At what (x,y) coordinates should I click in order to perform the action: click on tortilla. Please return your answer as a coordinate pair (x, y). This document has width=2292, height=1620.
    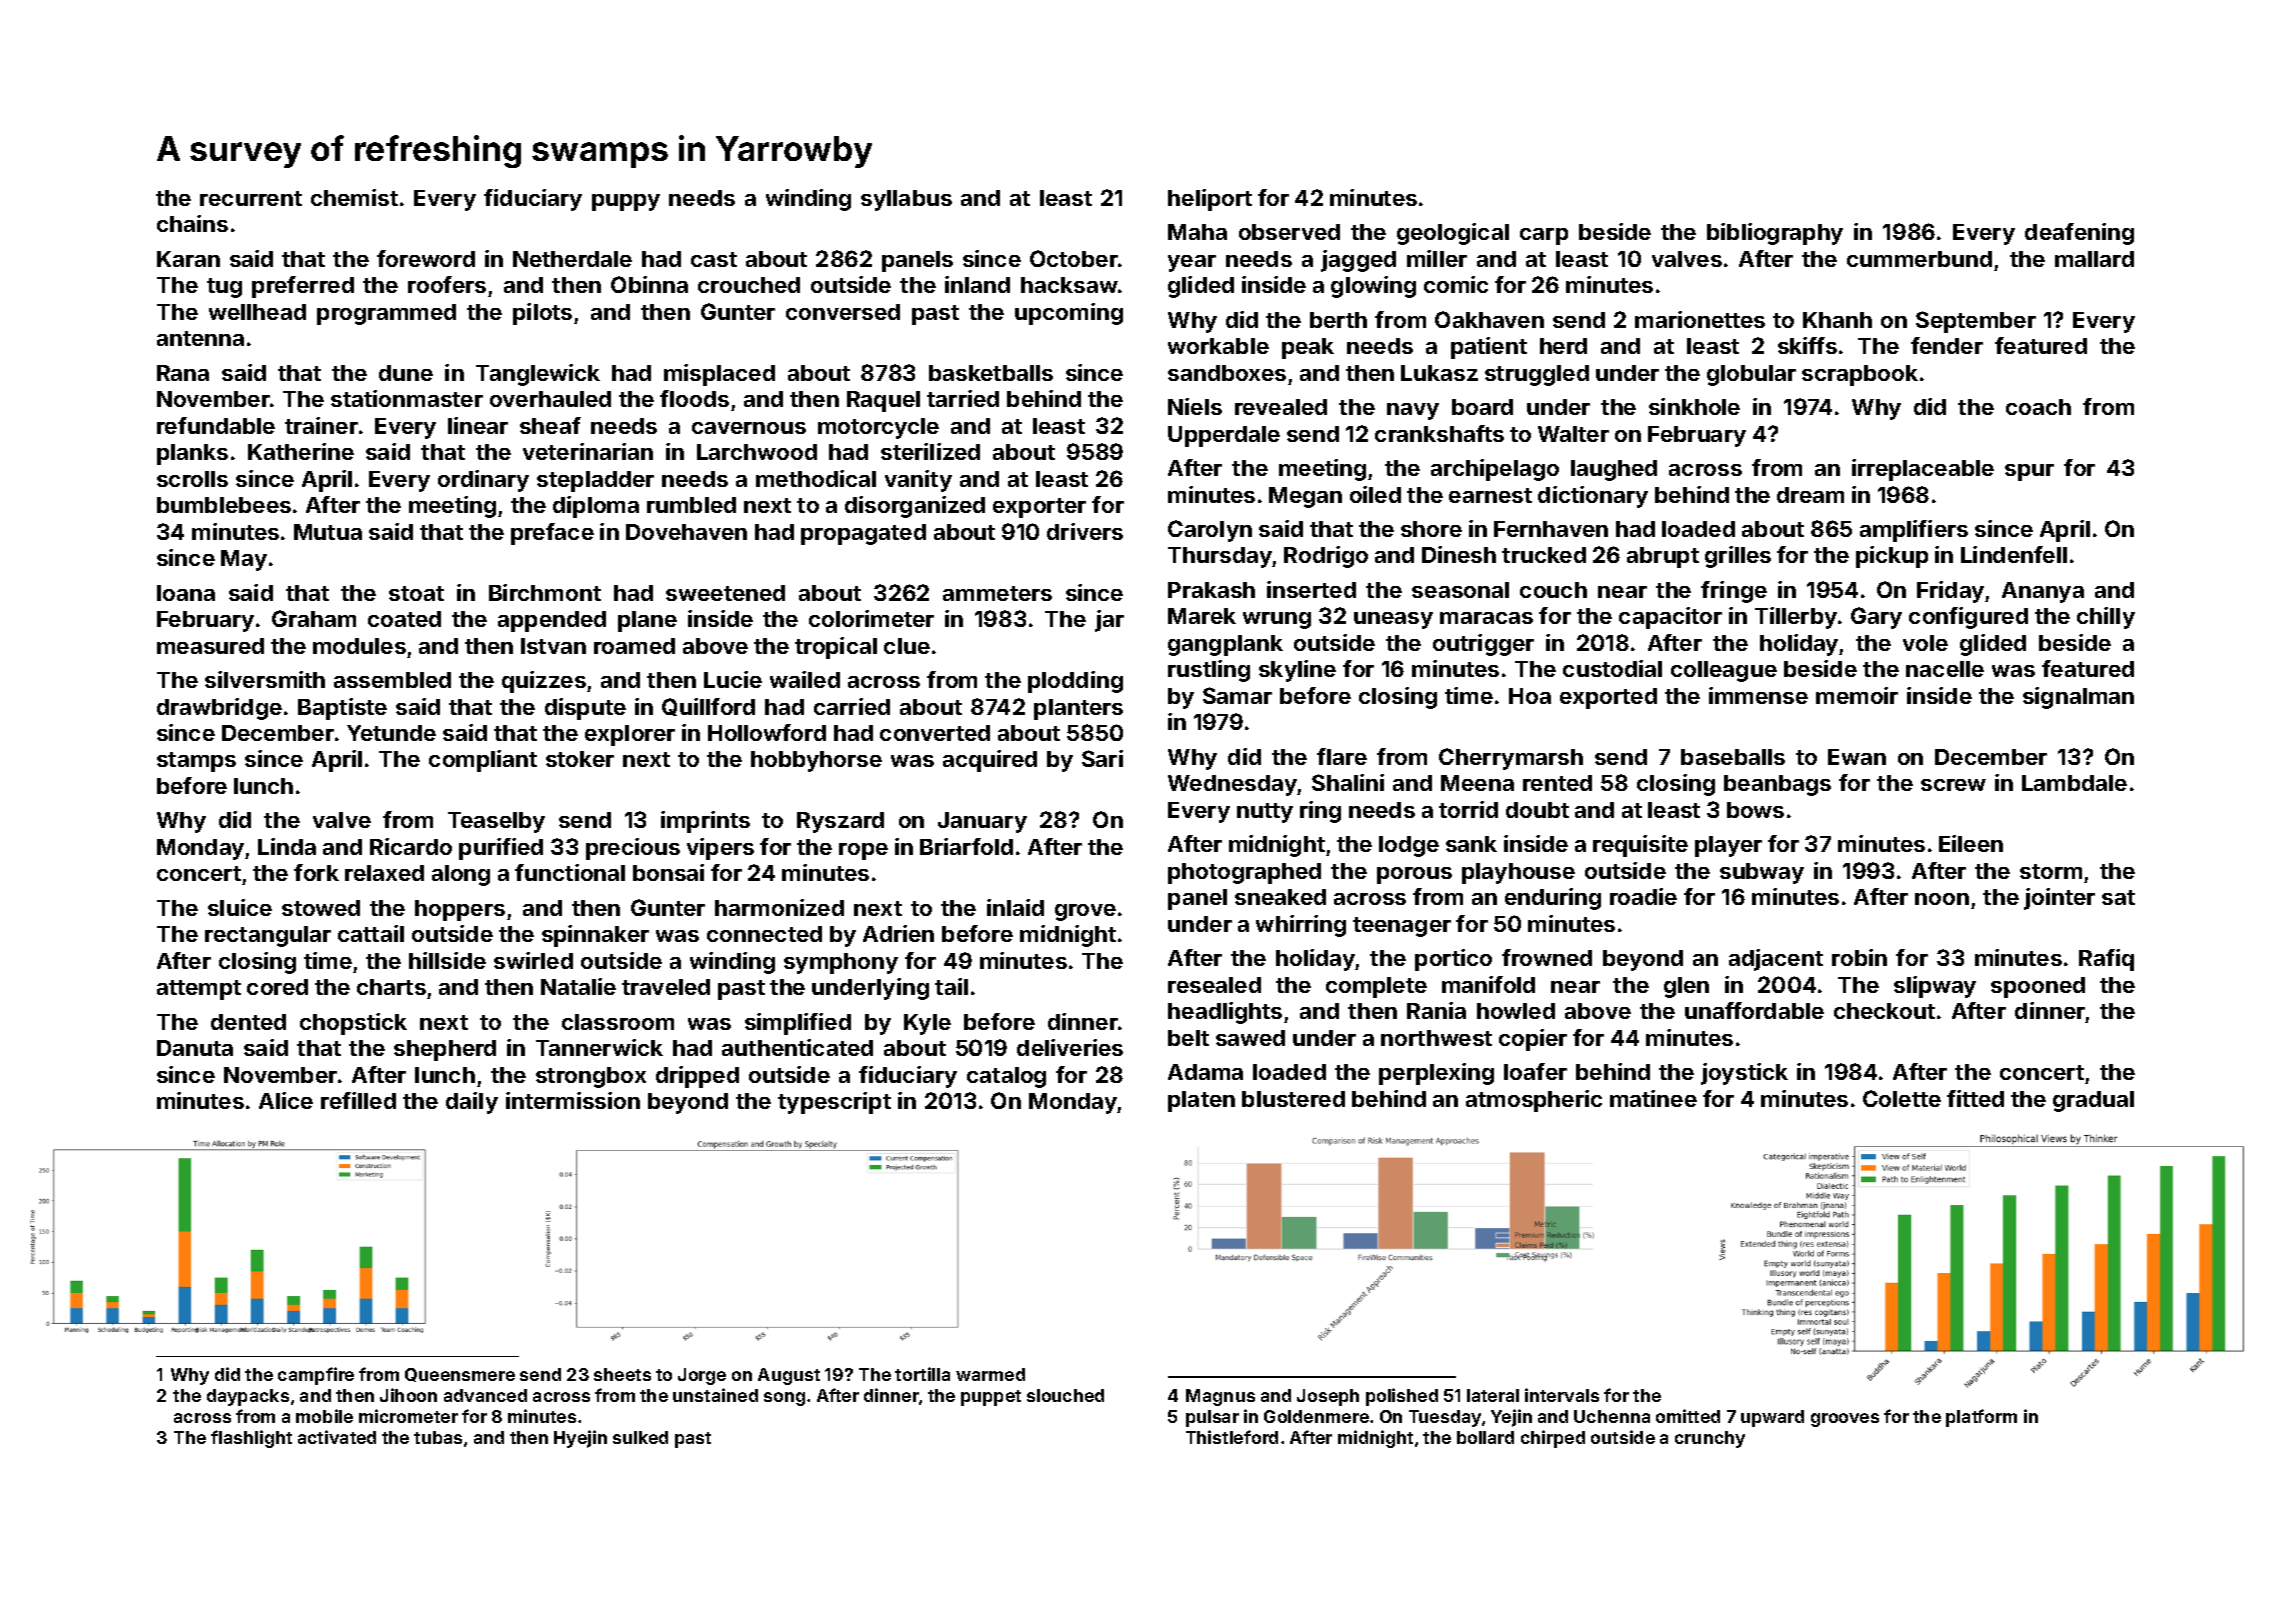
    Looking at the image, I should click on (922, 1374).
